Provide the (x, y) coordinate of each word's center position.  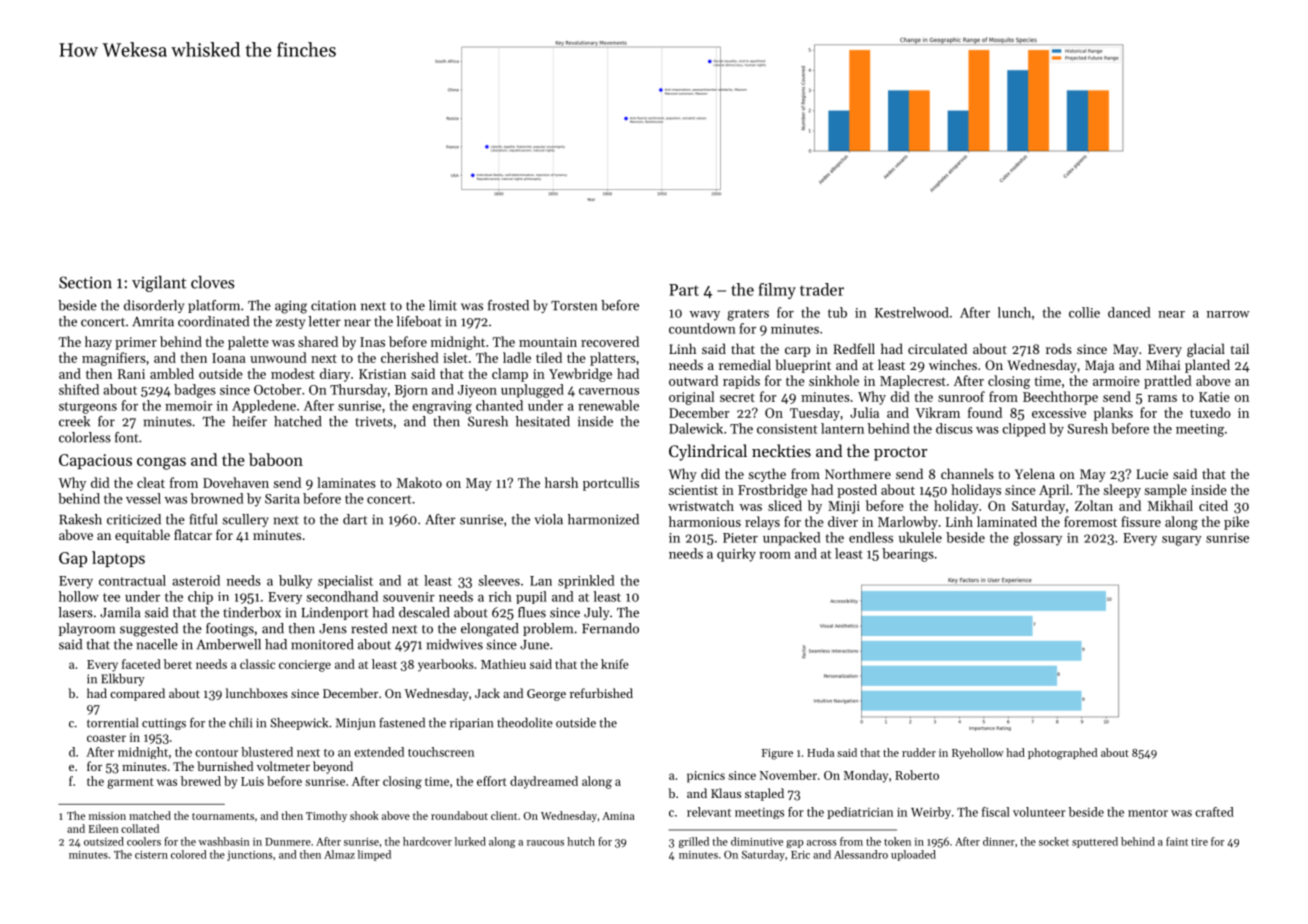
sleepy (1122, 491)
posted (857, 491)
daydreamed (544, 782)
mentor (1148, 813)
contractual (132, 580)
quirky (736, 555)
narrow (1228, 314)
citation (333, 305)
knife (614, 664)
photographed (1062, 754)
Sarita (282, 499)
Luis (252, 781)
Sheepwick (299, 724)
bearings (908, 555)
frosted (508, 305)
